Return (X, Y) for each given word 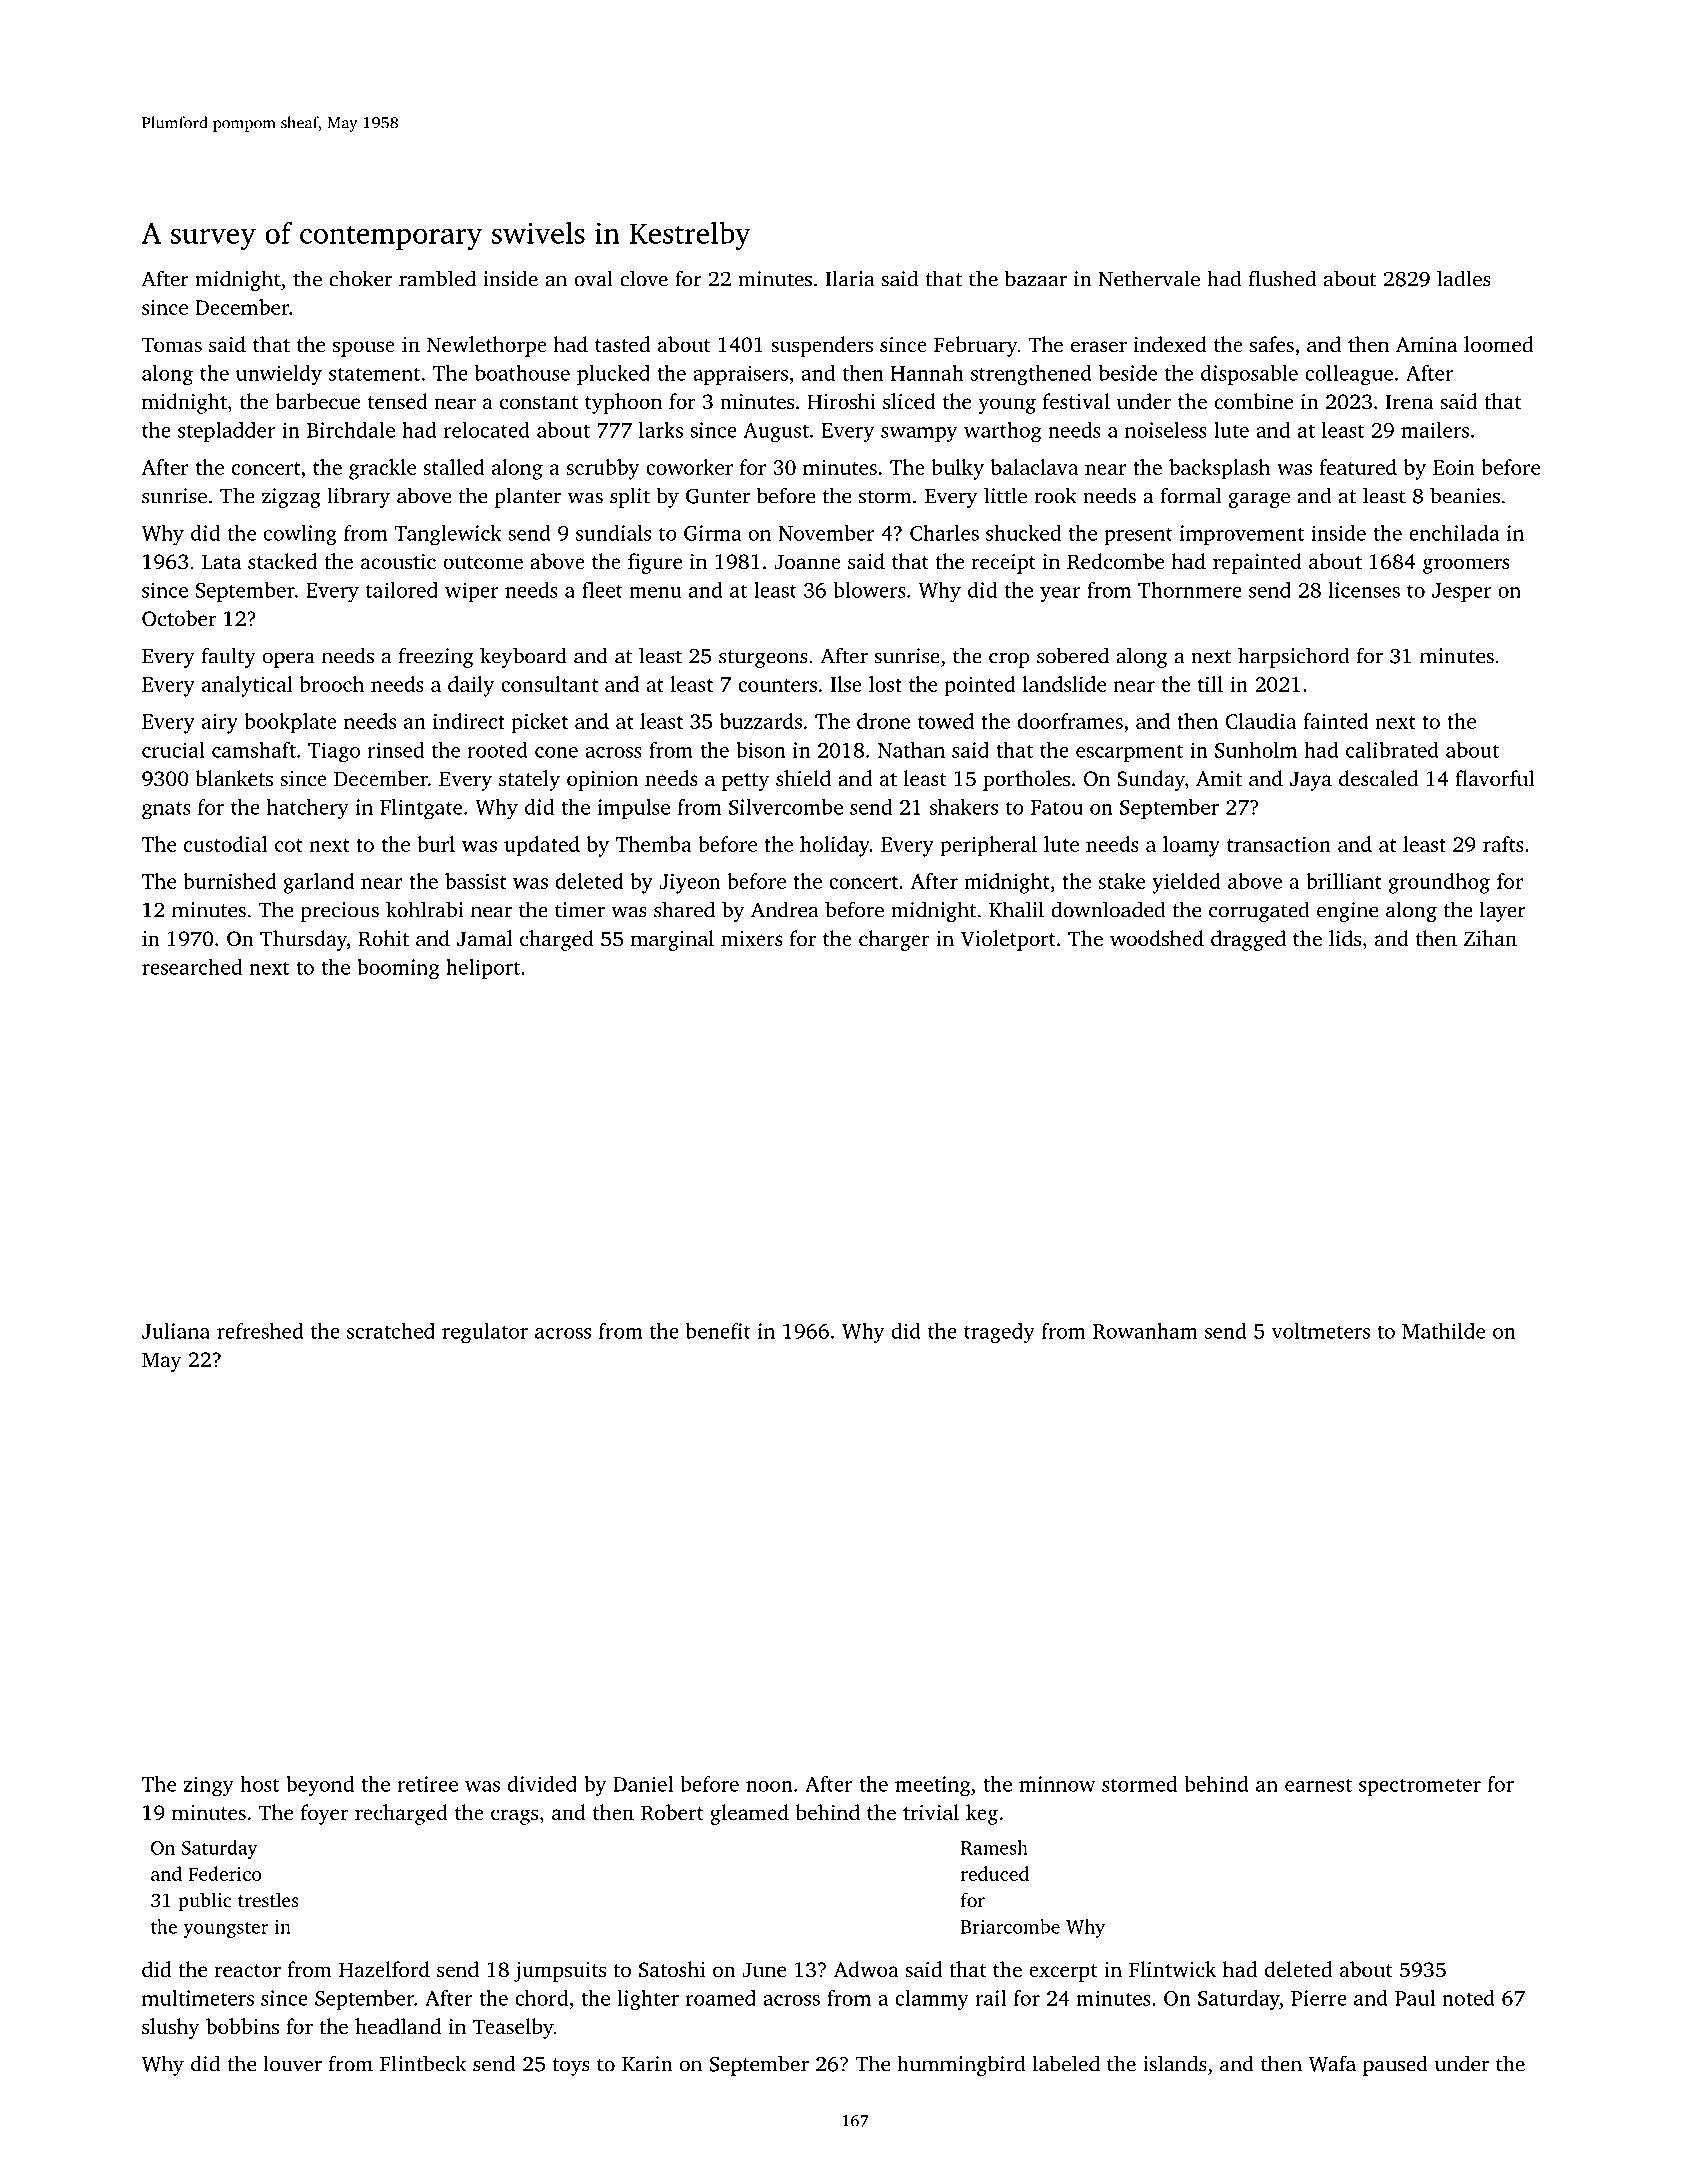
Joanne (807, 562)
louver (292, 2063)
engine (1347, 912)
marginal (672, 940)
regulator (485, 1333)
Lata (221, 561)
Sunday (1151, 780)
